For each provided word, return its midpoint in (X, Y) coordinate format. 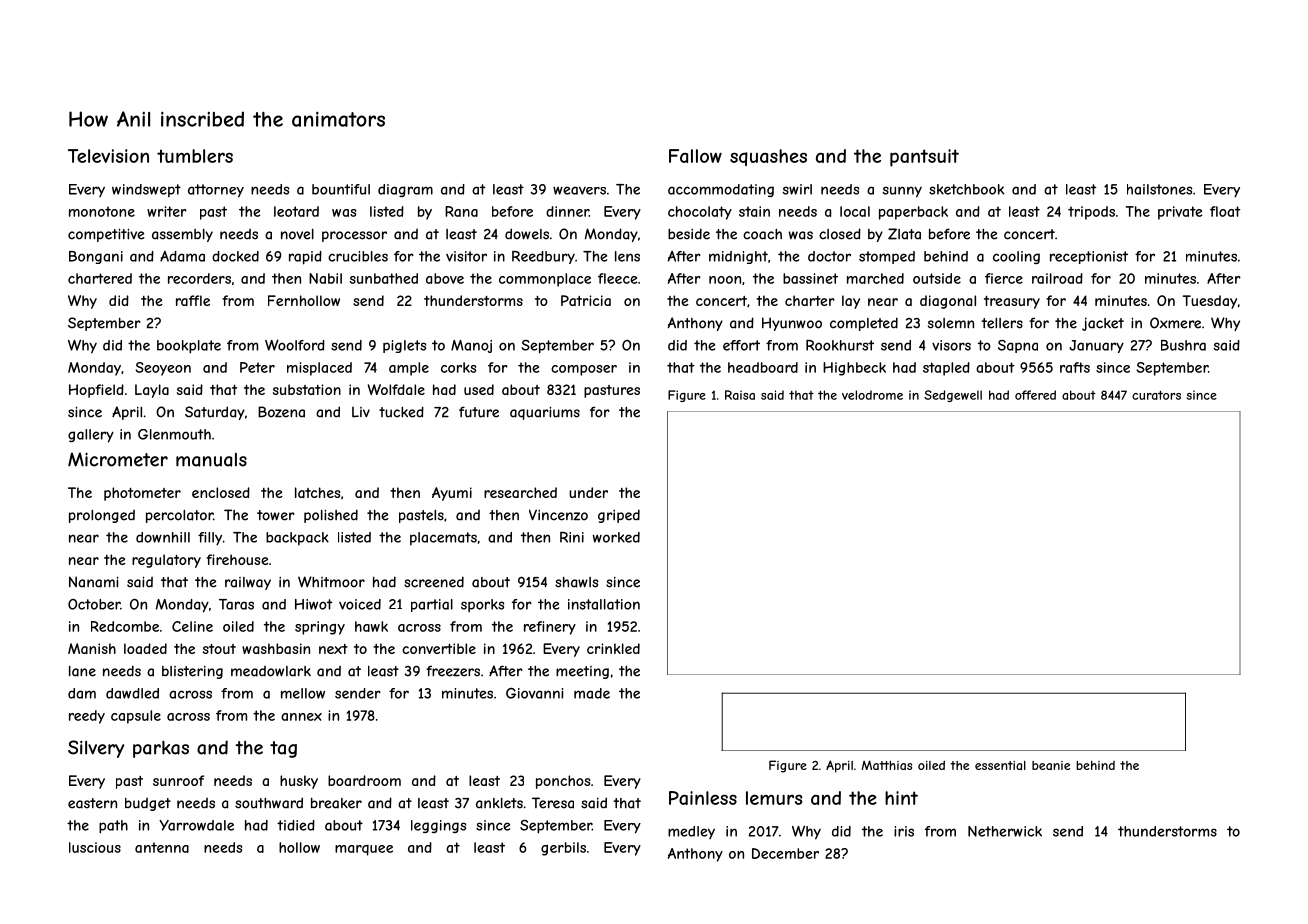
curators (1156, 395)
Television (108, 156)
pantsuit (924, 158)
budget (148, 804)
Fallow (695, 156)
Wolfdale (396, 389)
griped (619, 516)
